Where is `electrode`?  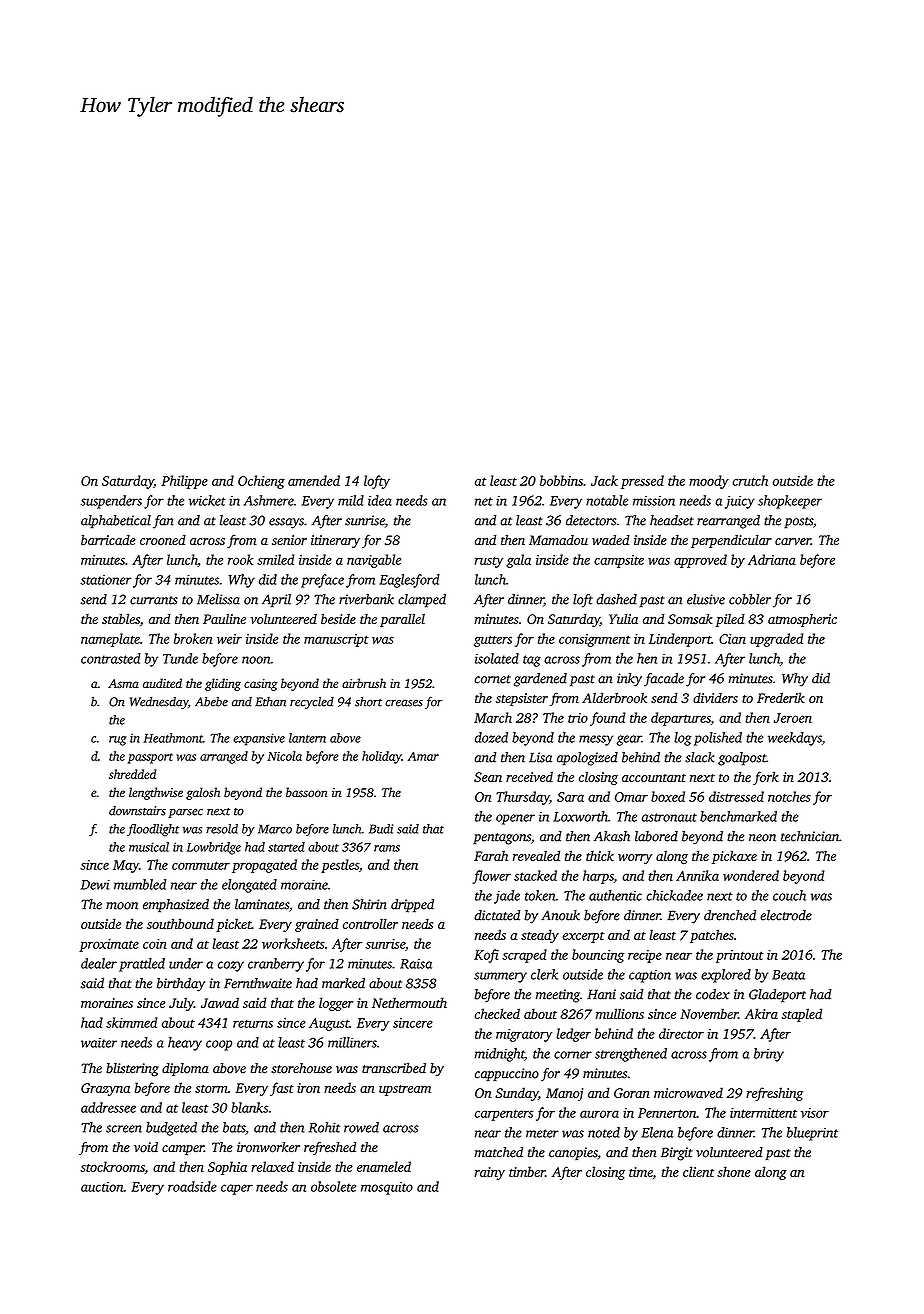 electrode is located at coordinates (786, 915).
